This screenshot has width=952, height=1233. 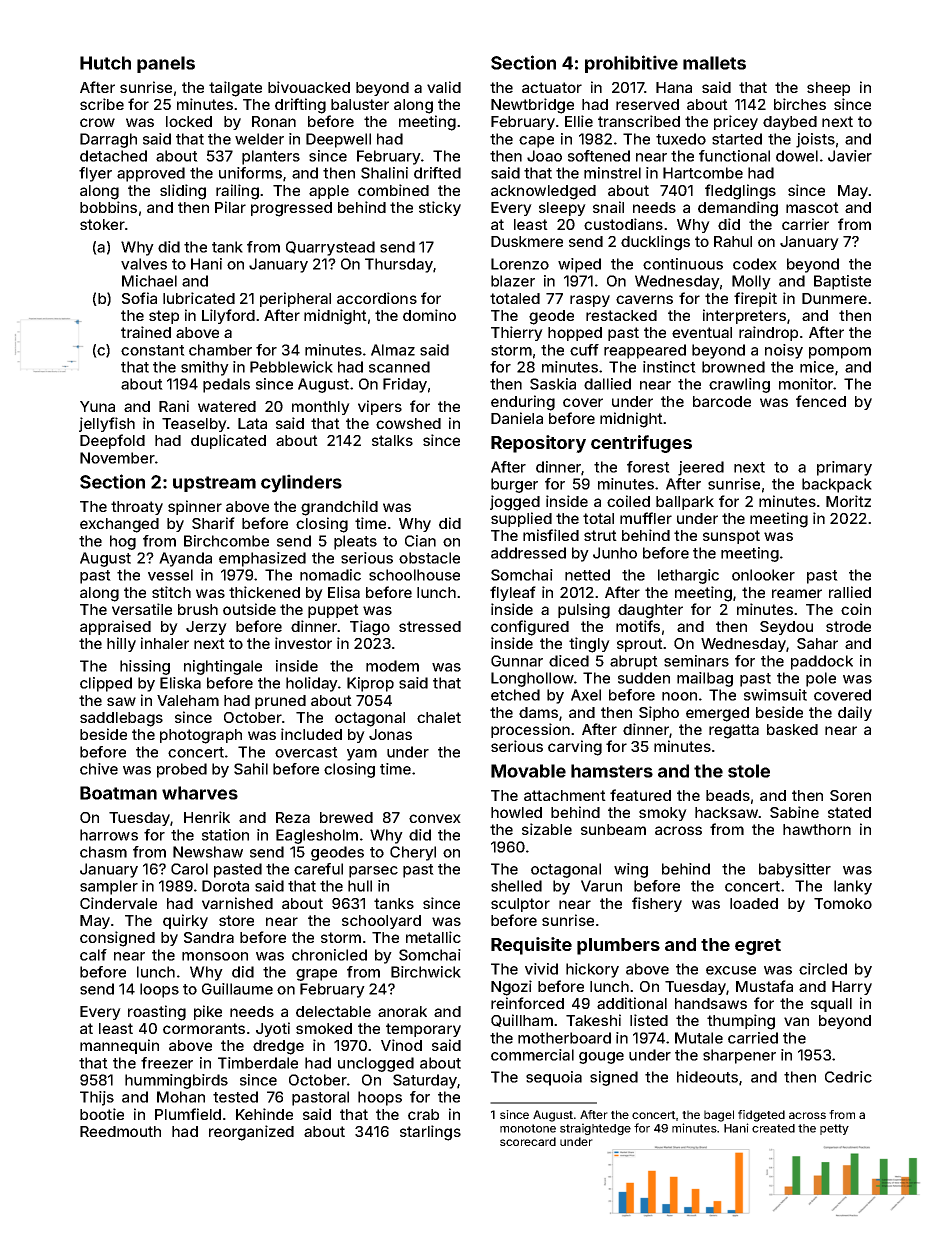 I want to click on yam, so click(x=362, y=755).
